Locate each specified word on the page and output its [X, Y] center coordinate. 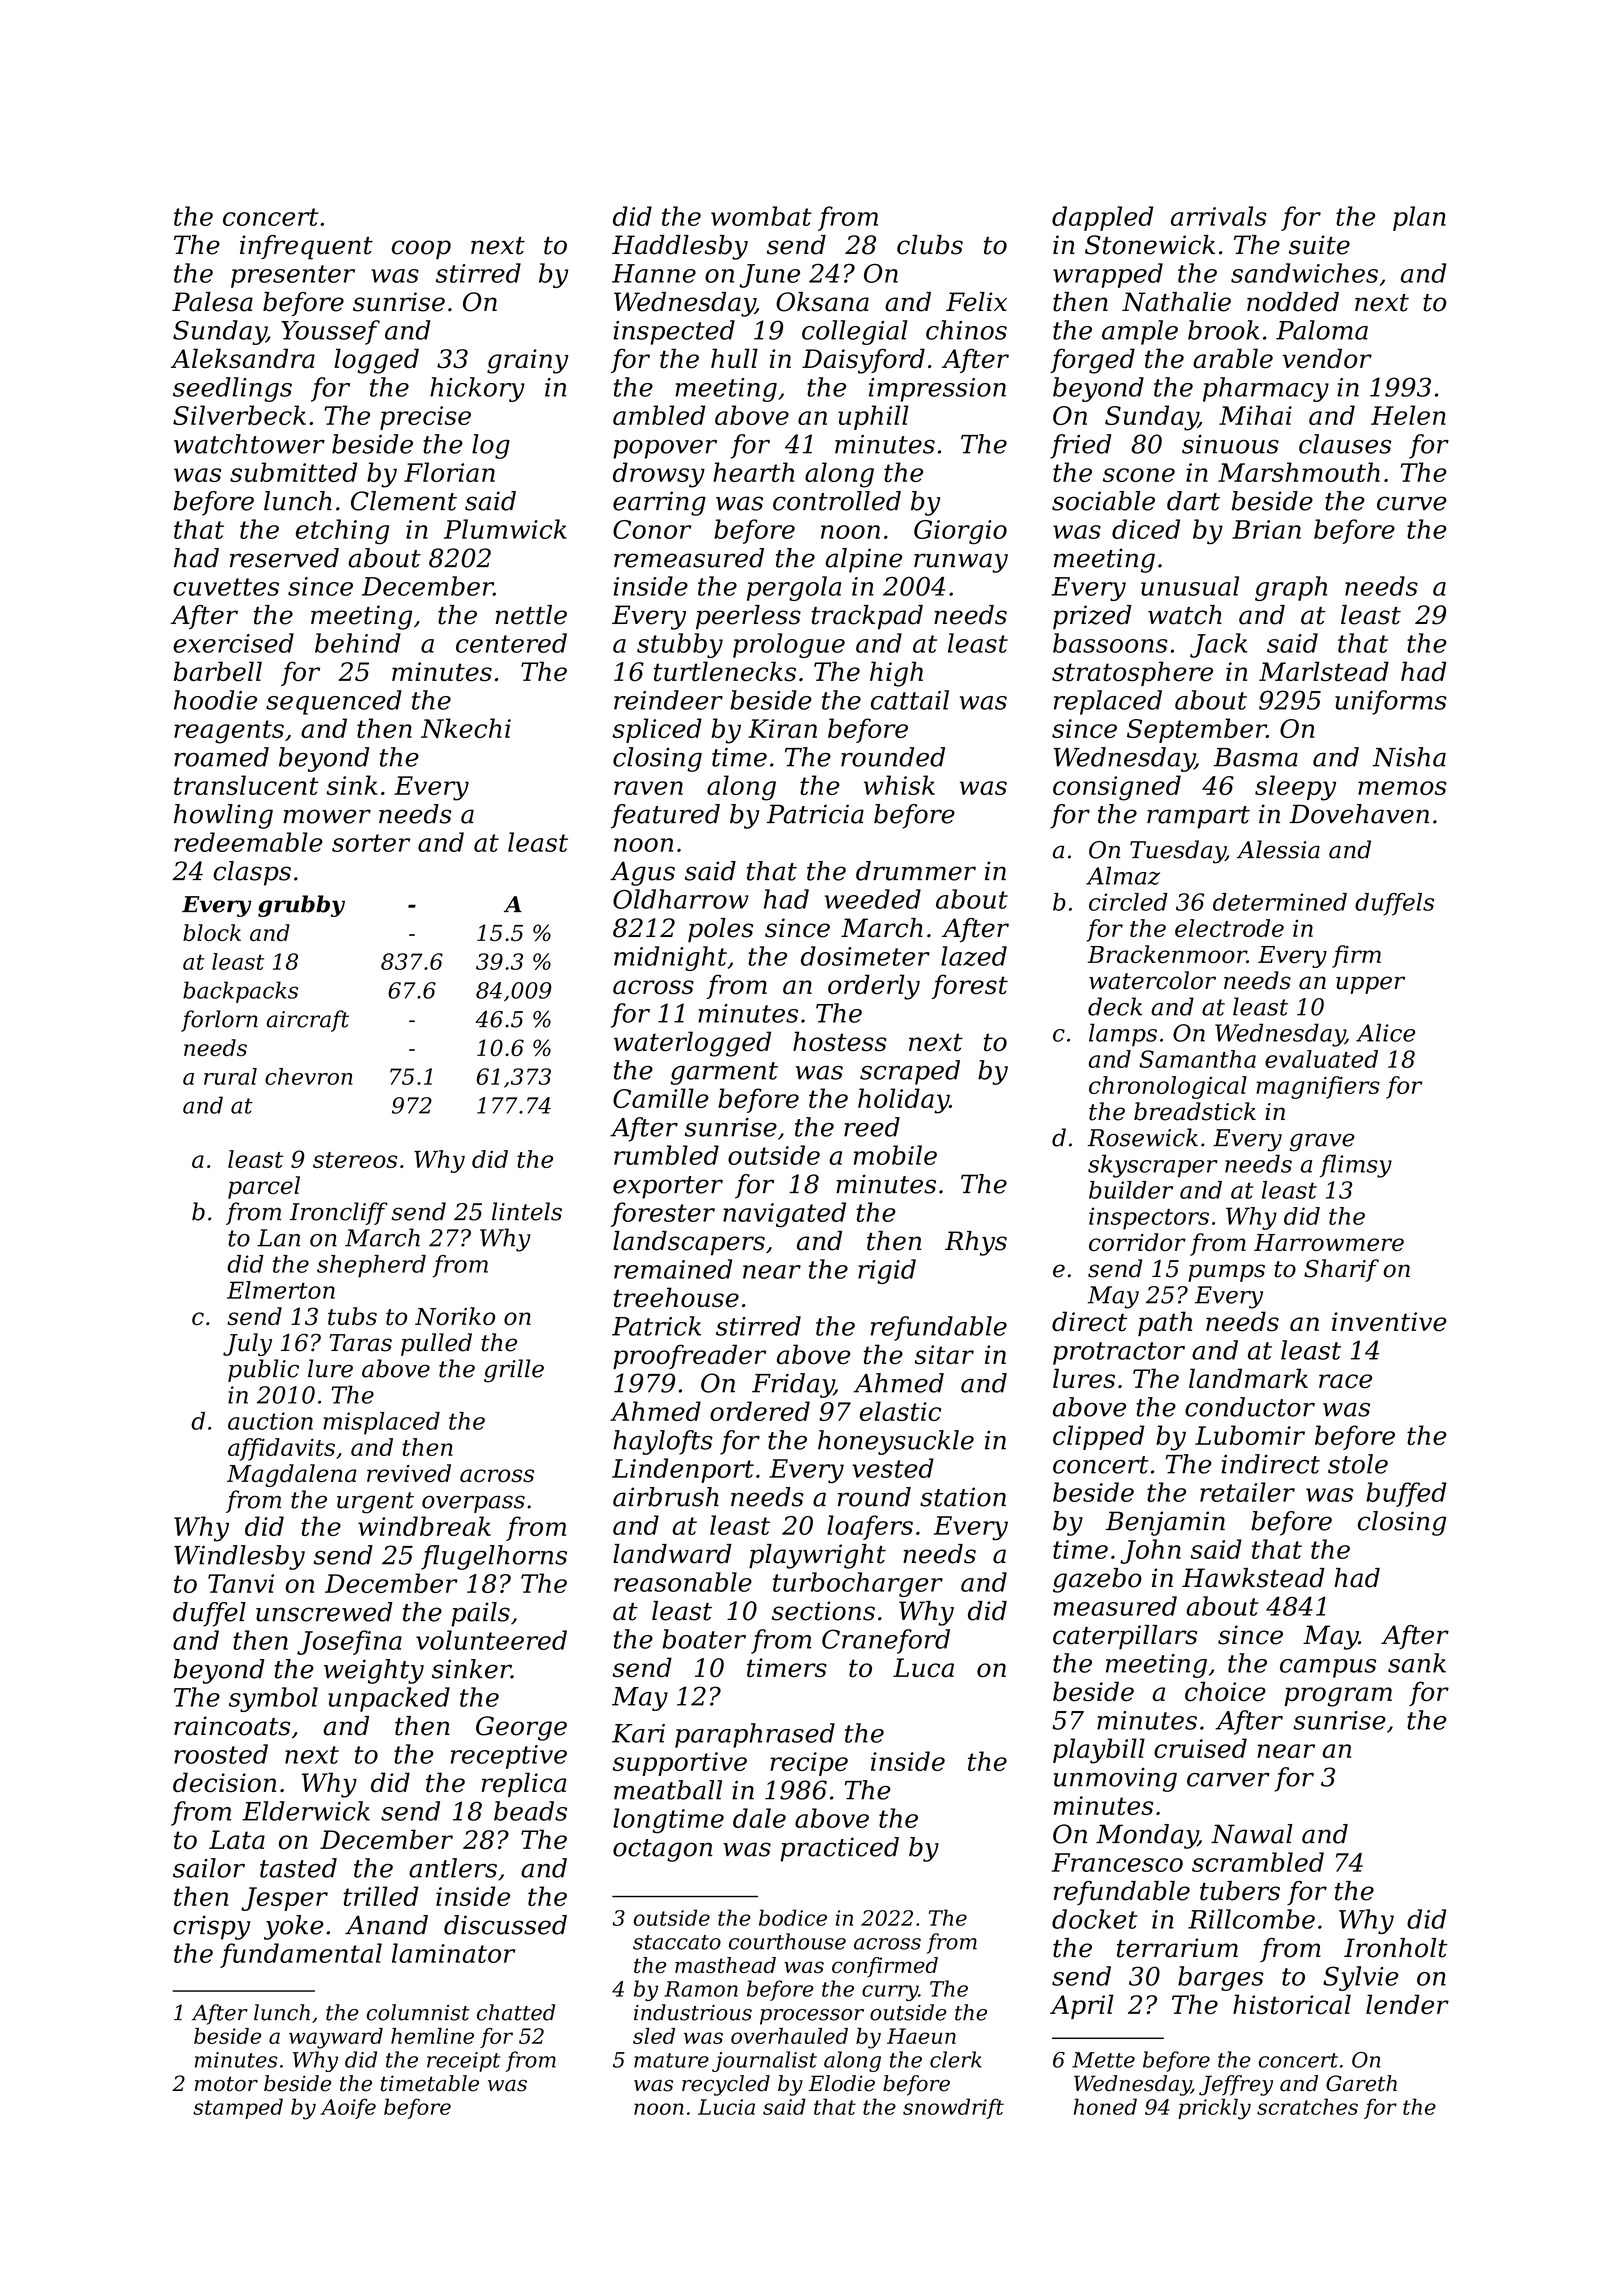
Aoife [348, 2108]
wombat [761, 216]
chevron [308, 1076]
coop [421, 250]
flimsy [1356, 1166]
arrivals [1219, 216]
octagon [662, 1850]
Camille [661, 1098]
